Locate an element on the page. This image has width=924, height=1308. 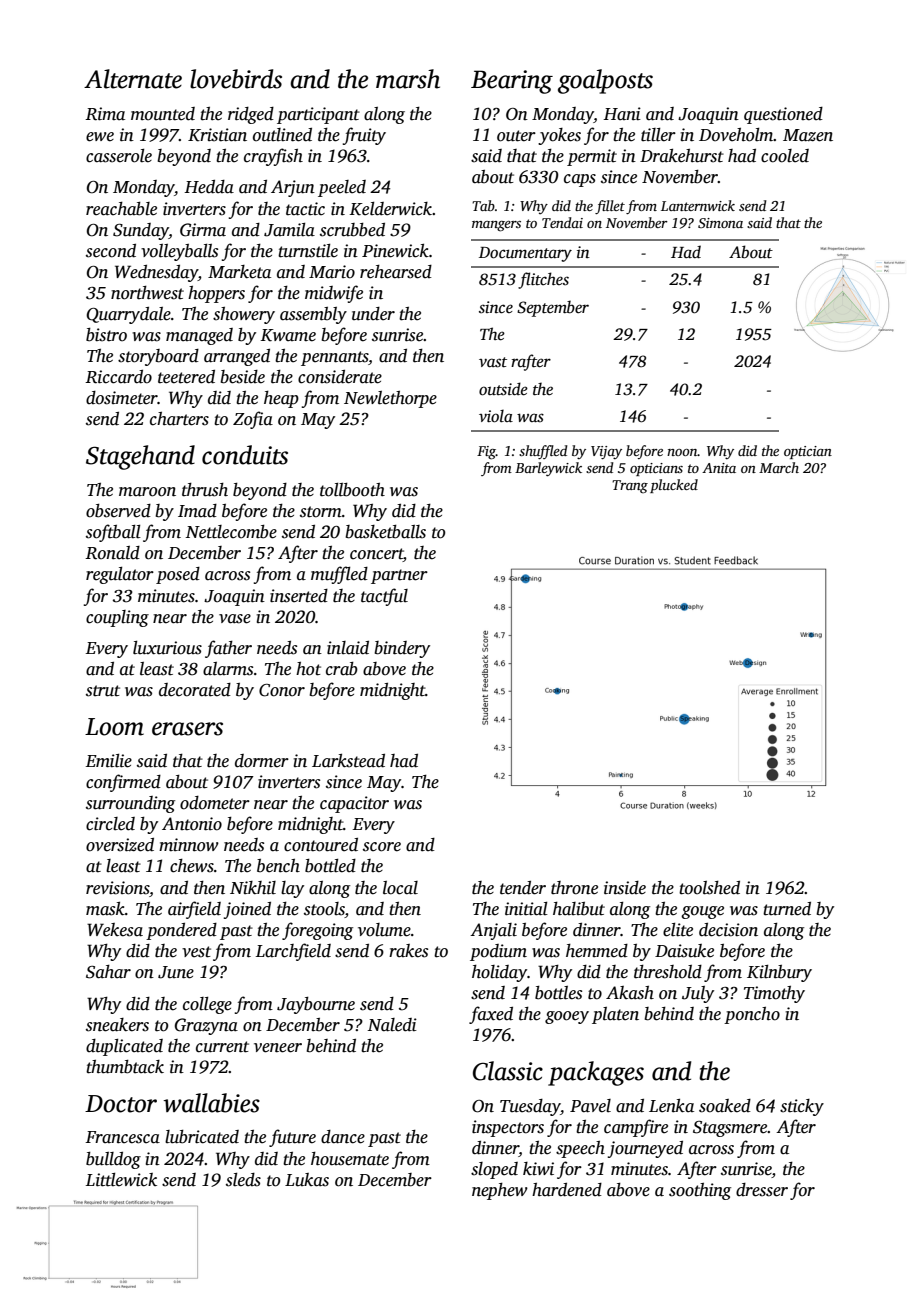
permit is located at coordinates (592, 157).
